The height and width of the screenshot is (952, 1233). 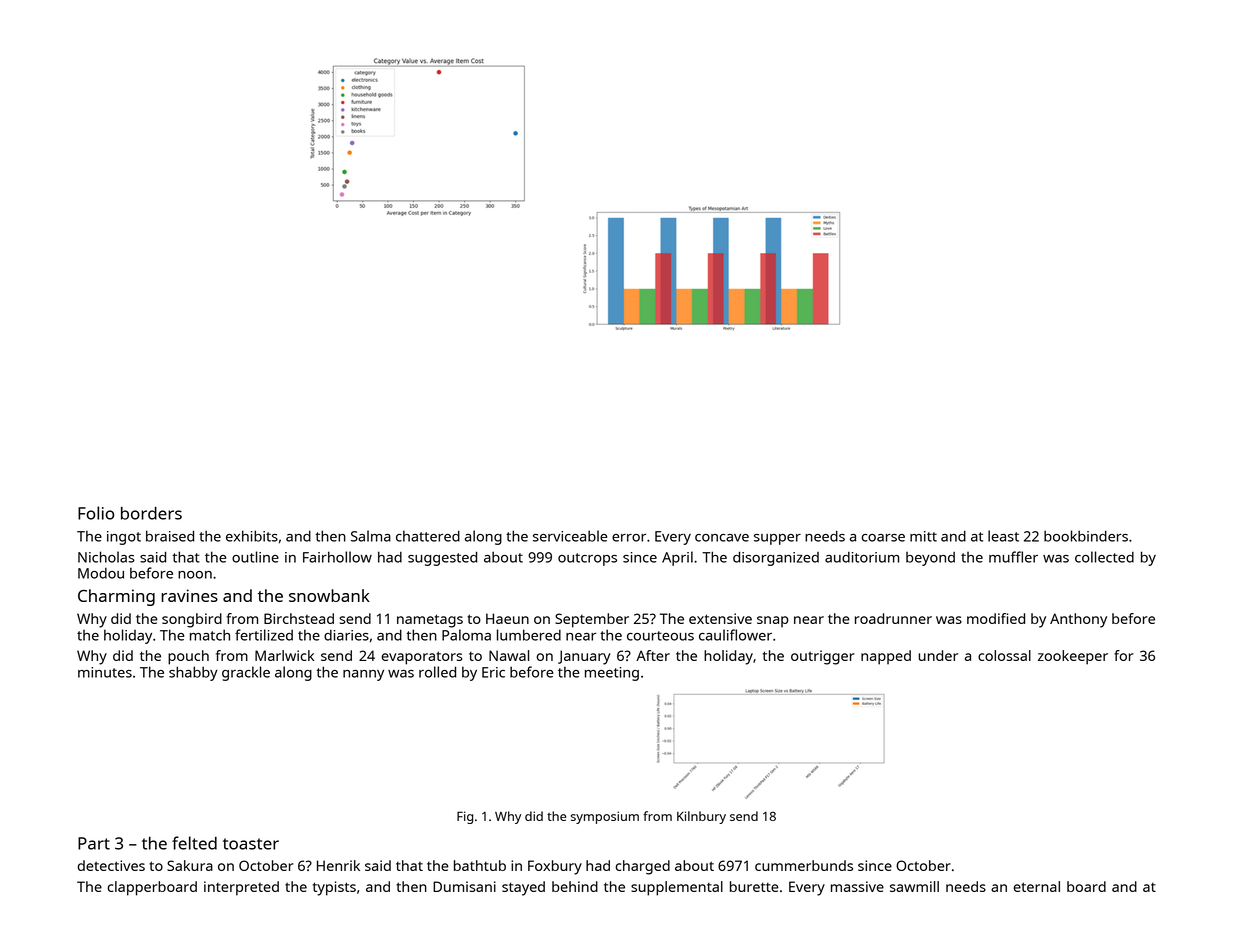 I want to click on Kilnbury, so click(x=701, y=817).
